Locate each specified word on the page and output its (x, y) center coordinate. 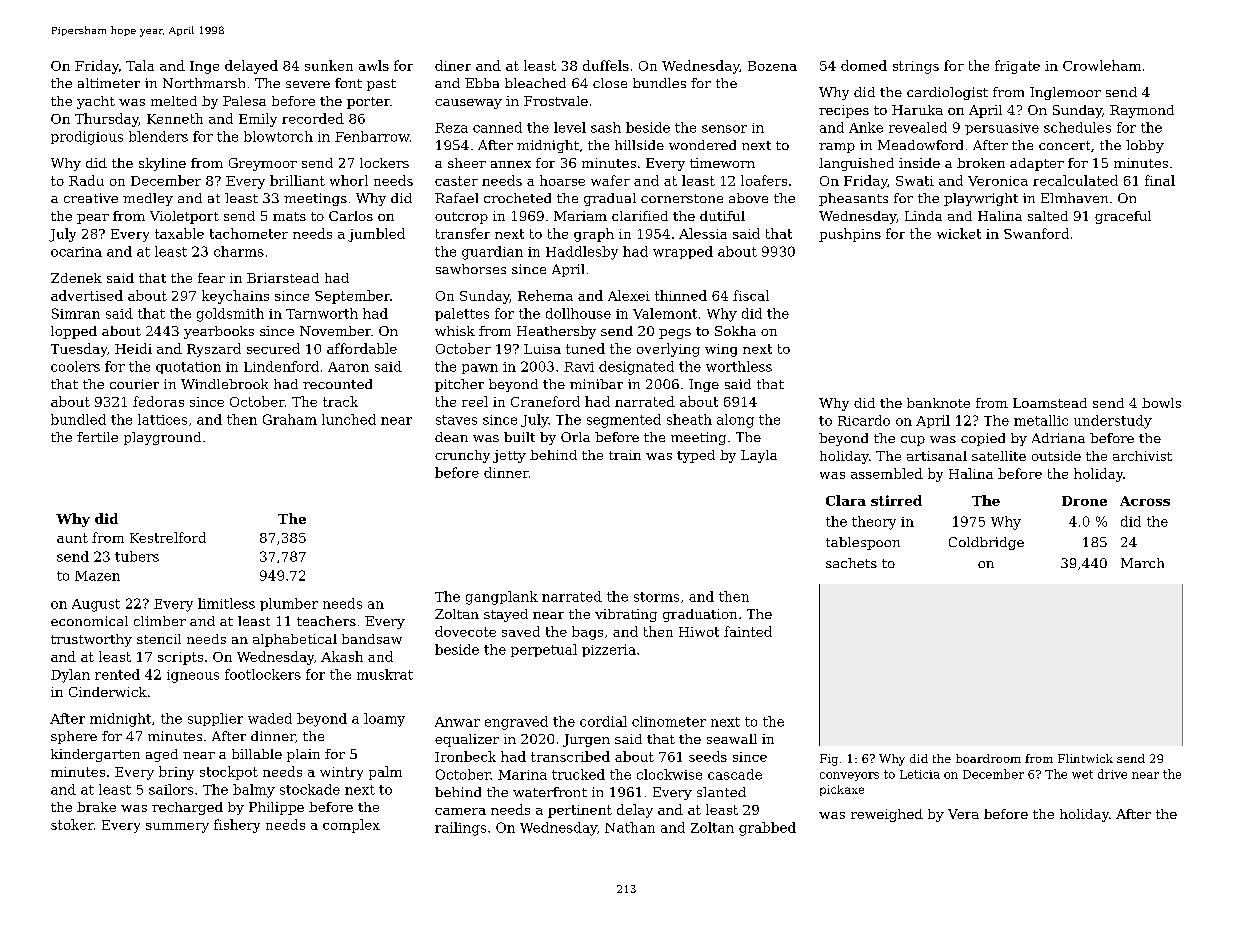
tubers (137, 556)
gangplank (502, 598)
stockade (310, 789)
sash (606, 127)
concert (1064, 145)
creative (91, 198)
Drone (1084, 501)
